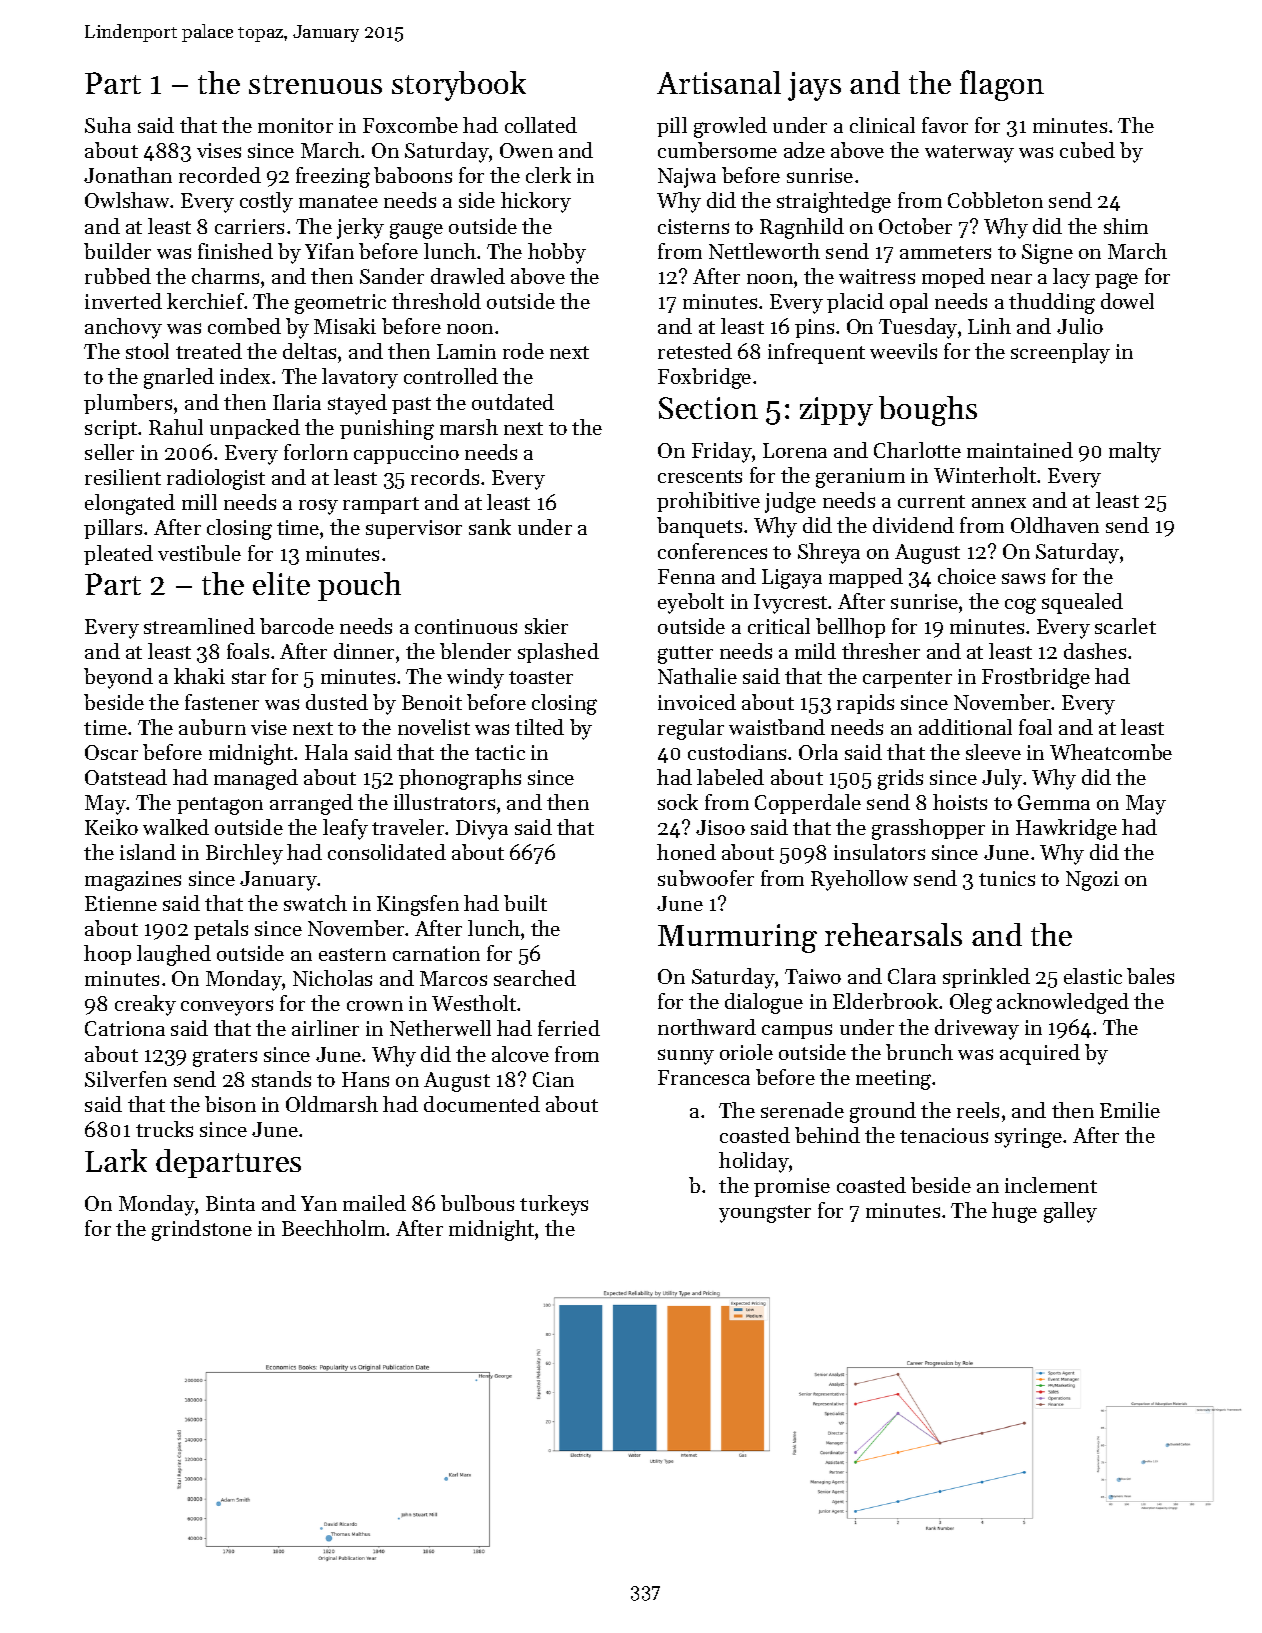 This image has height=1633, width=1262. Describe the element at coordinates (1111, 752) in the image. I see `Wheatcombe` at that location.
